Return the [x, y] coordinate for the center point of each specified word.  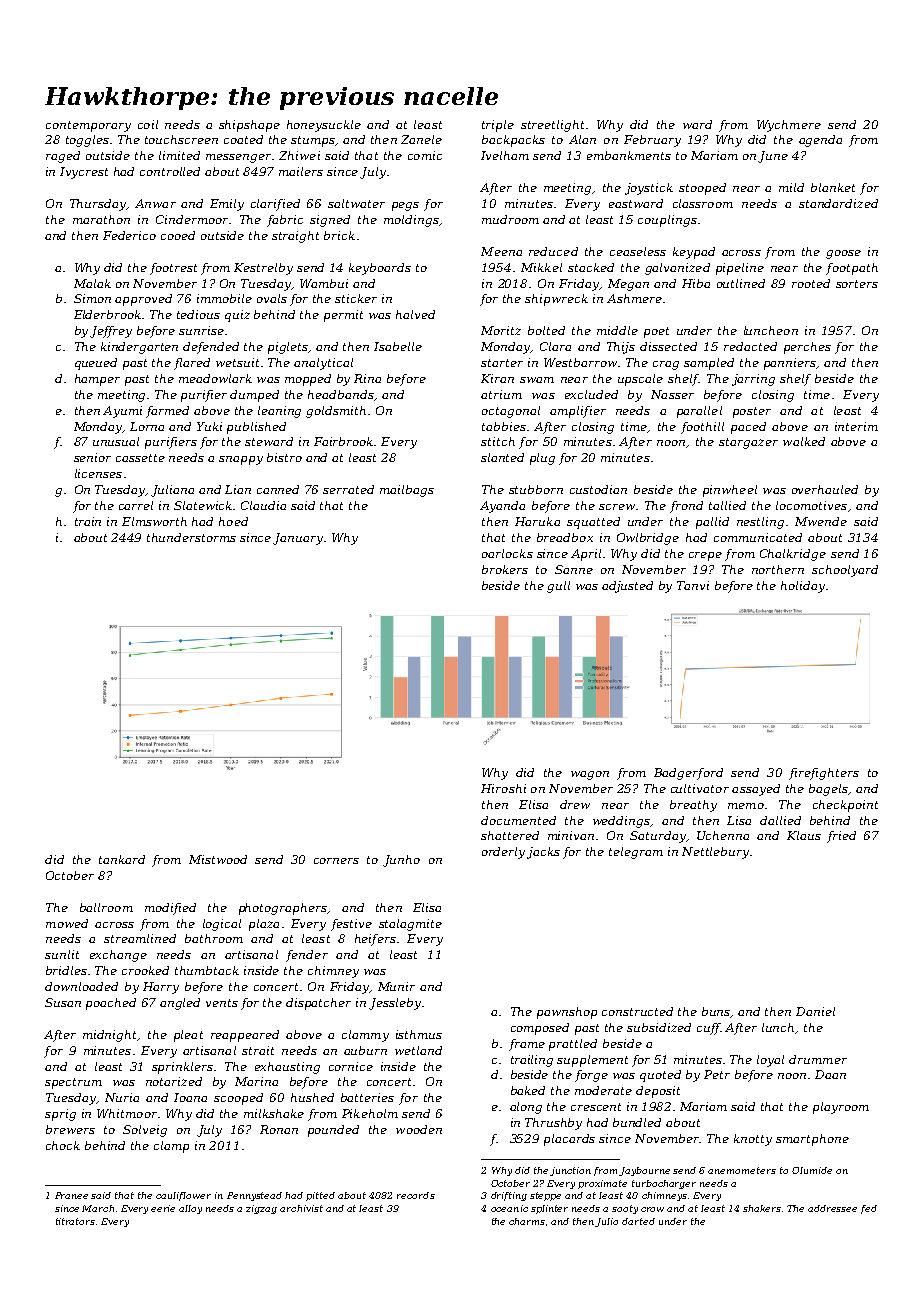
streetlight [552, 126]
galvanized [677, 269]
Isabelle [398, 346]
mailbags [407, 491]
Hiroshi [503, 788]
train [88, 521]
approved [143, 300]
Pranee [71, 1195]
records [416, 1195]
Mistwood [218, 859]
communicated [758, 537]
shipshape [249, 126]
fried [841, 837]
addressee [832, 1208]
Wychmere [789, 126]
